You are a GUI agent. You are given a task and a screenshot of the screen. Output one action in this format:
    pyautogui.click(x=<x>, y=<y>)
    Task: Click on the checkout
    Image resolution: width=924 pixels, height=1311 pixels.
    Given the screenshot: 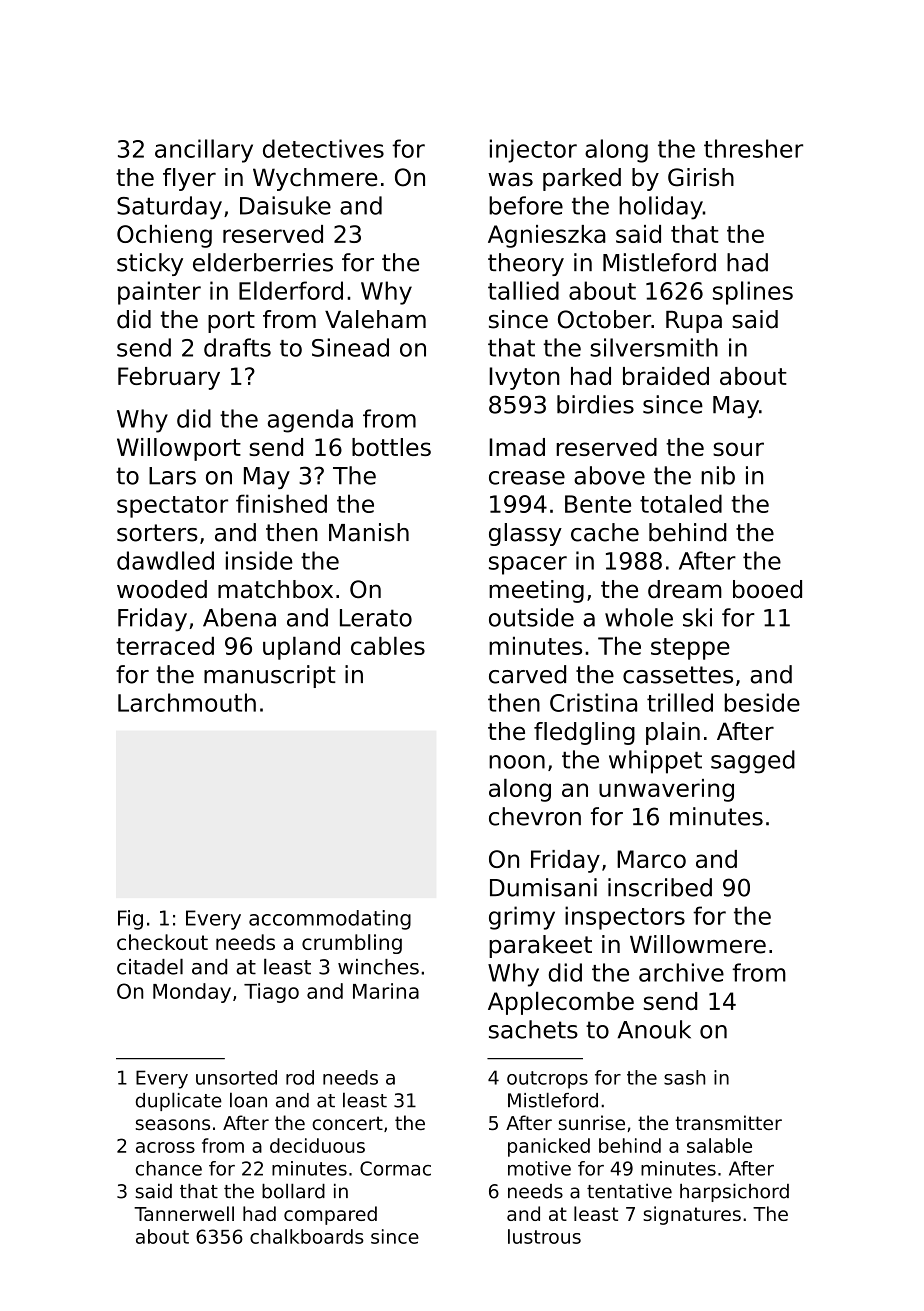 What is the action you would take?
    pyautogui.click(x=162, y=942)
